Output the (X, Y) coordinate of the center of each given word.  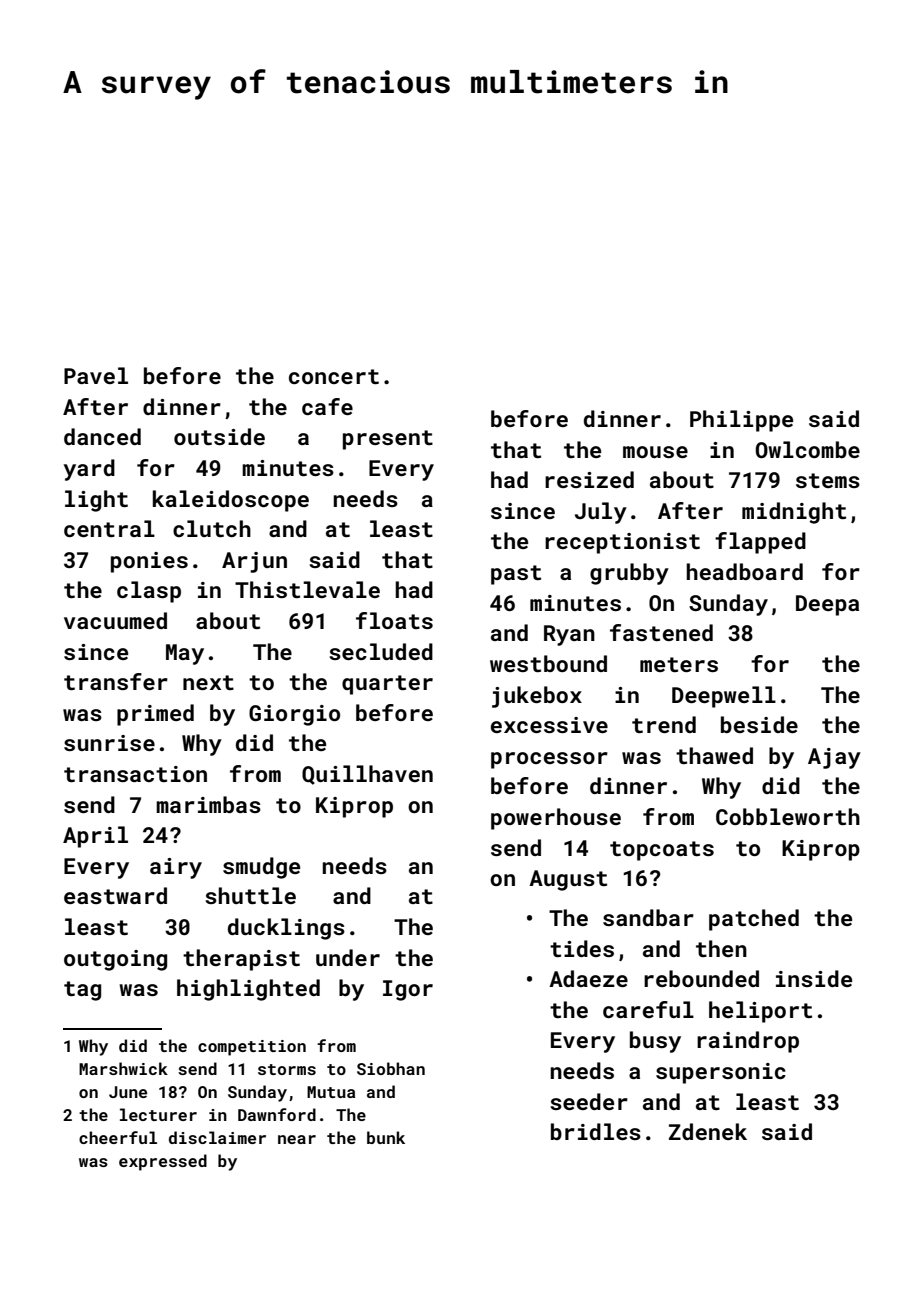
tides (582, 948)
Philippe (741, 421)
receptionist (622, 543)
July (601, 513)
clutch (212, 528)
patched (754, 920)
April (95, 837)
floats (394, 620)
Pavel (96, 375)
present (388, 440)
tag (82, 991)
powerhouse (556, 819)
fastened (661, 632)
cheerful (118, 1137)
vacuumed (115, 620)
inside (814, 978)
